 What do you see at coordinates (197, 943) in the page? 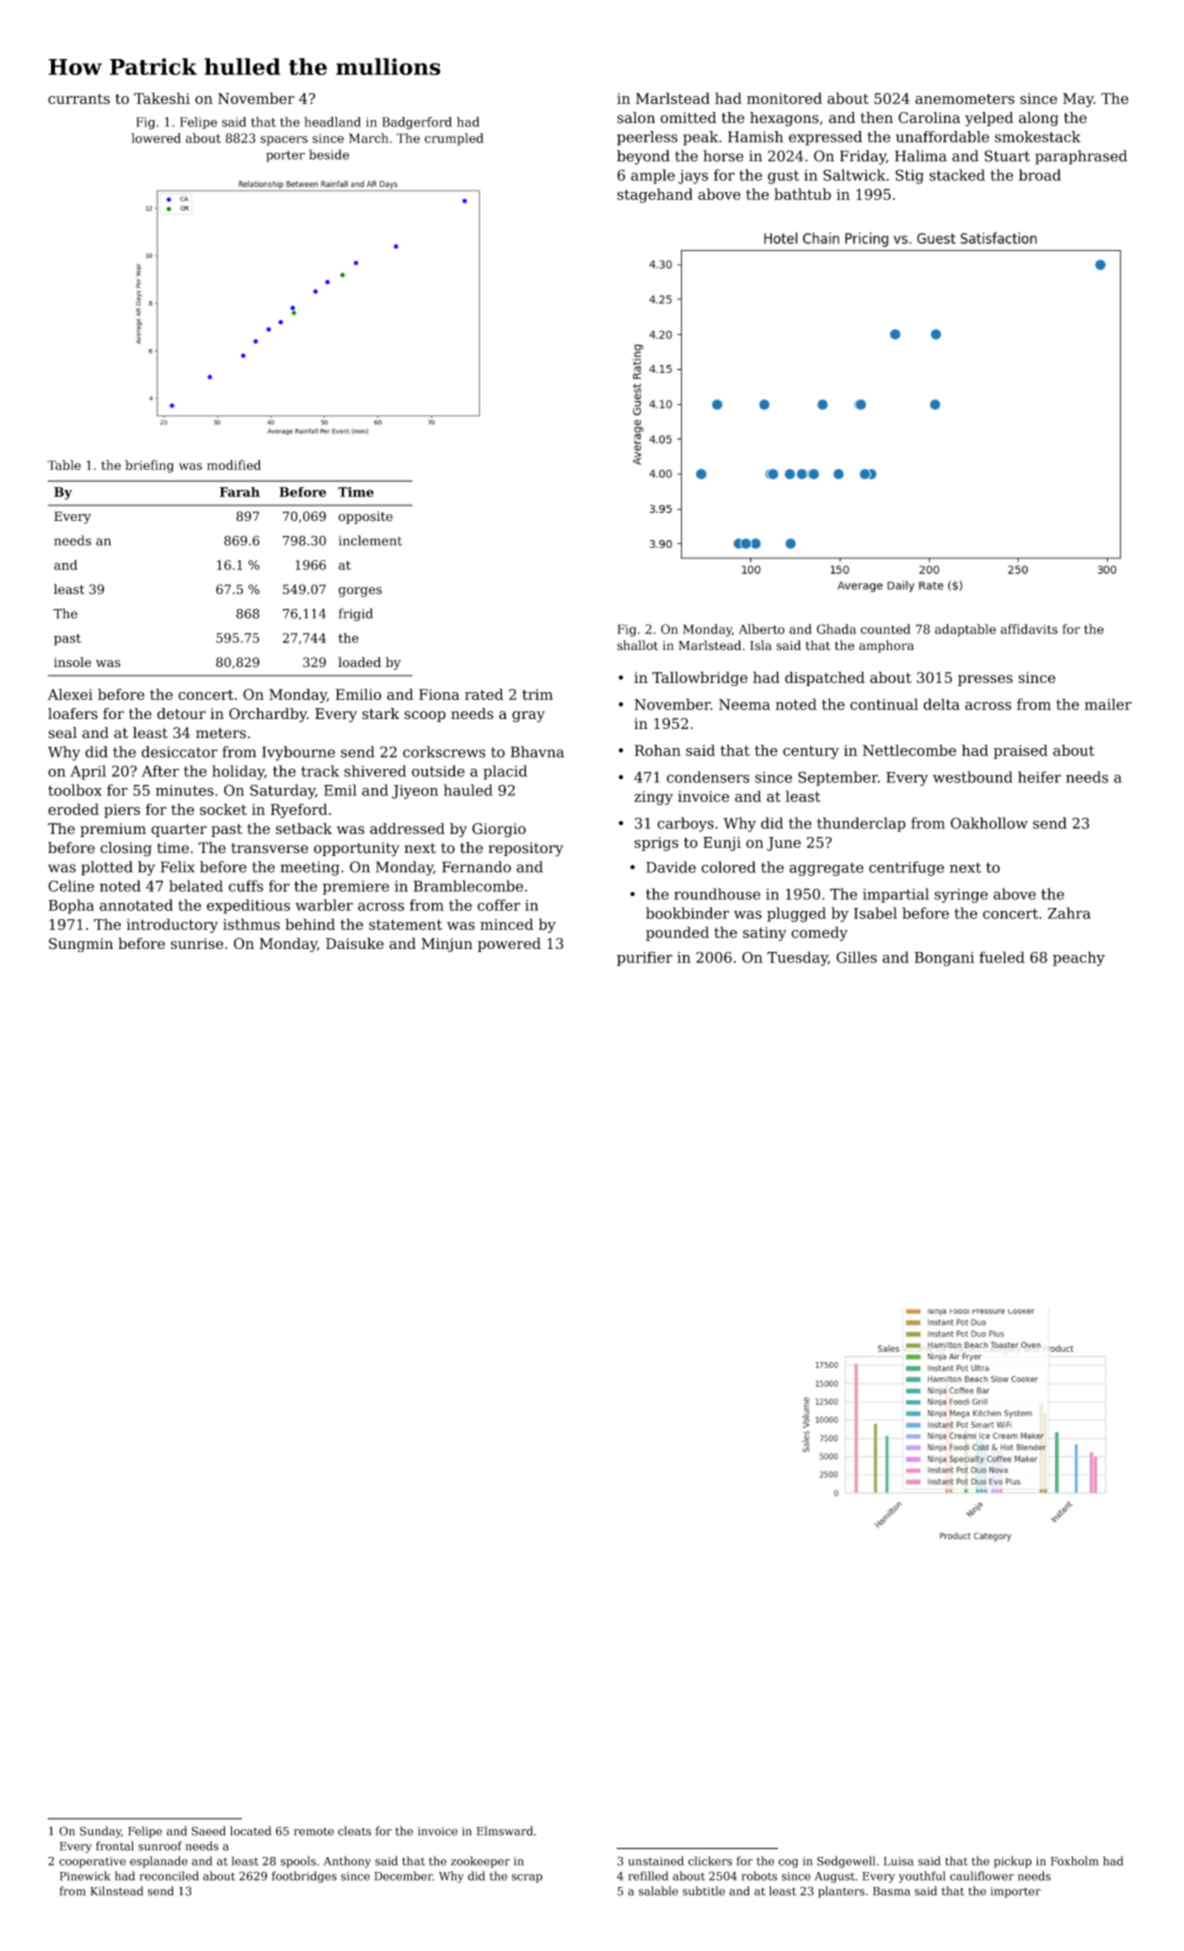
I see `sunrise` at bounding box center [197, 943].
